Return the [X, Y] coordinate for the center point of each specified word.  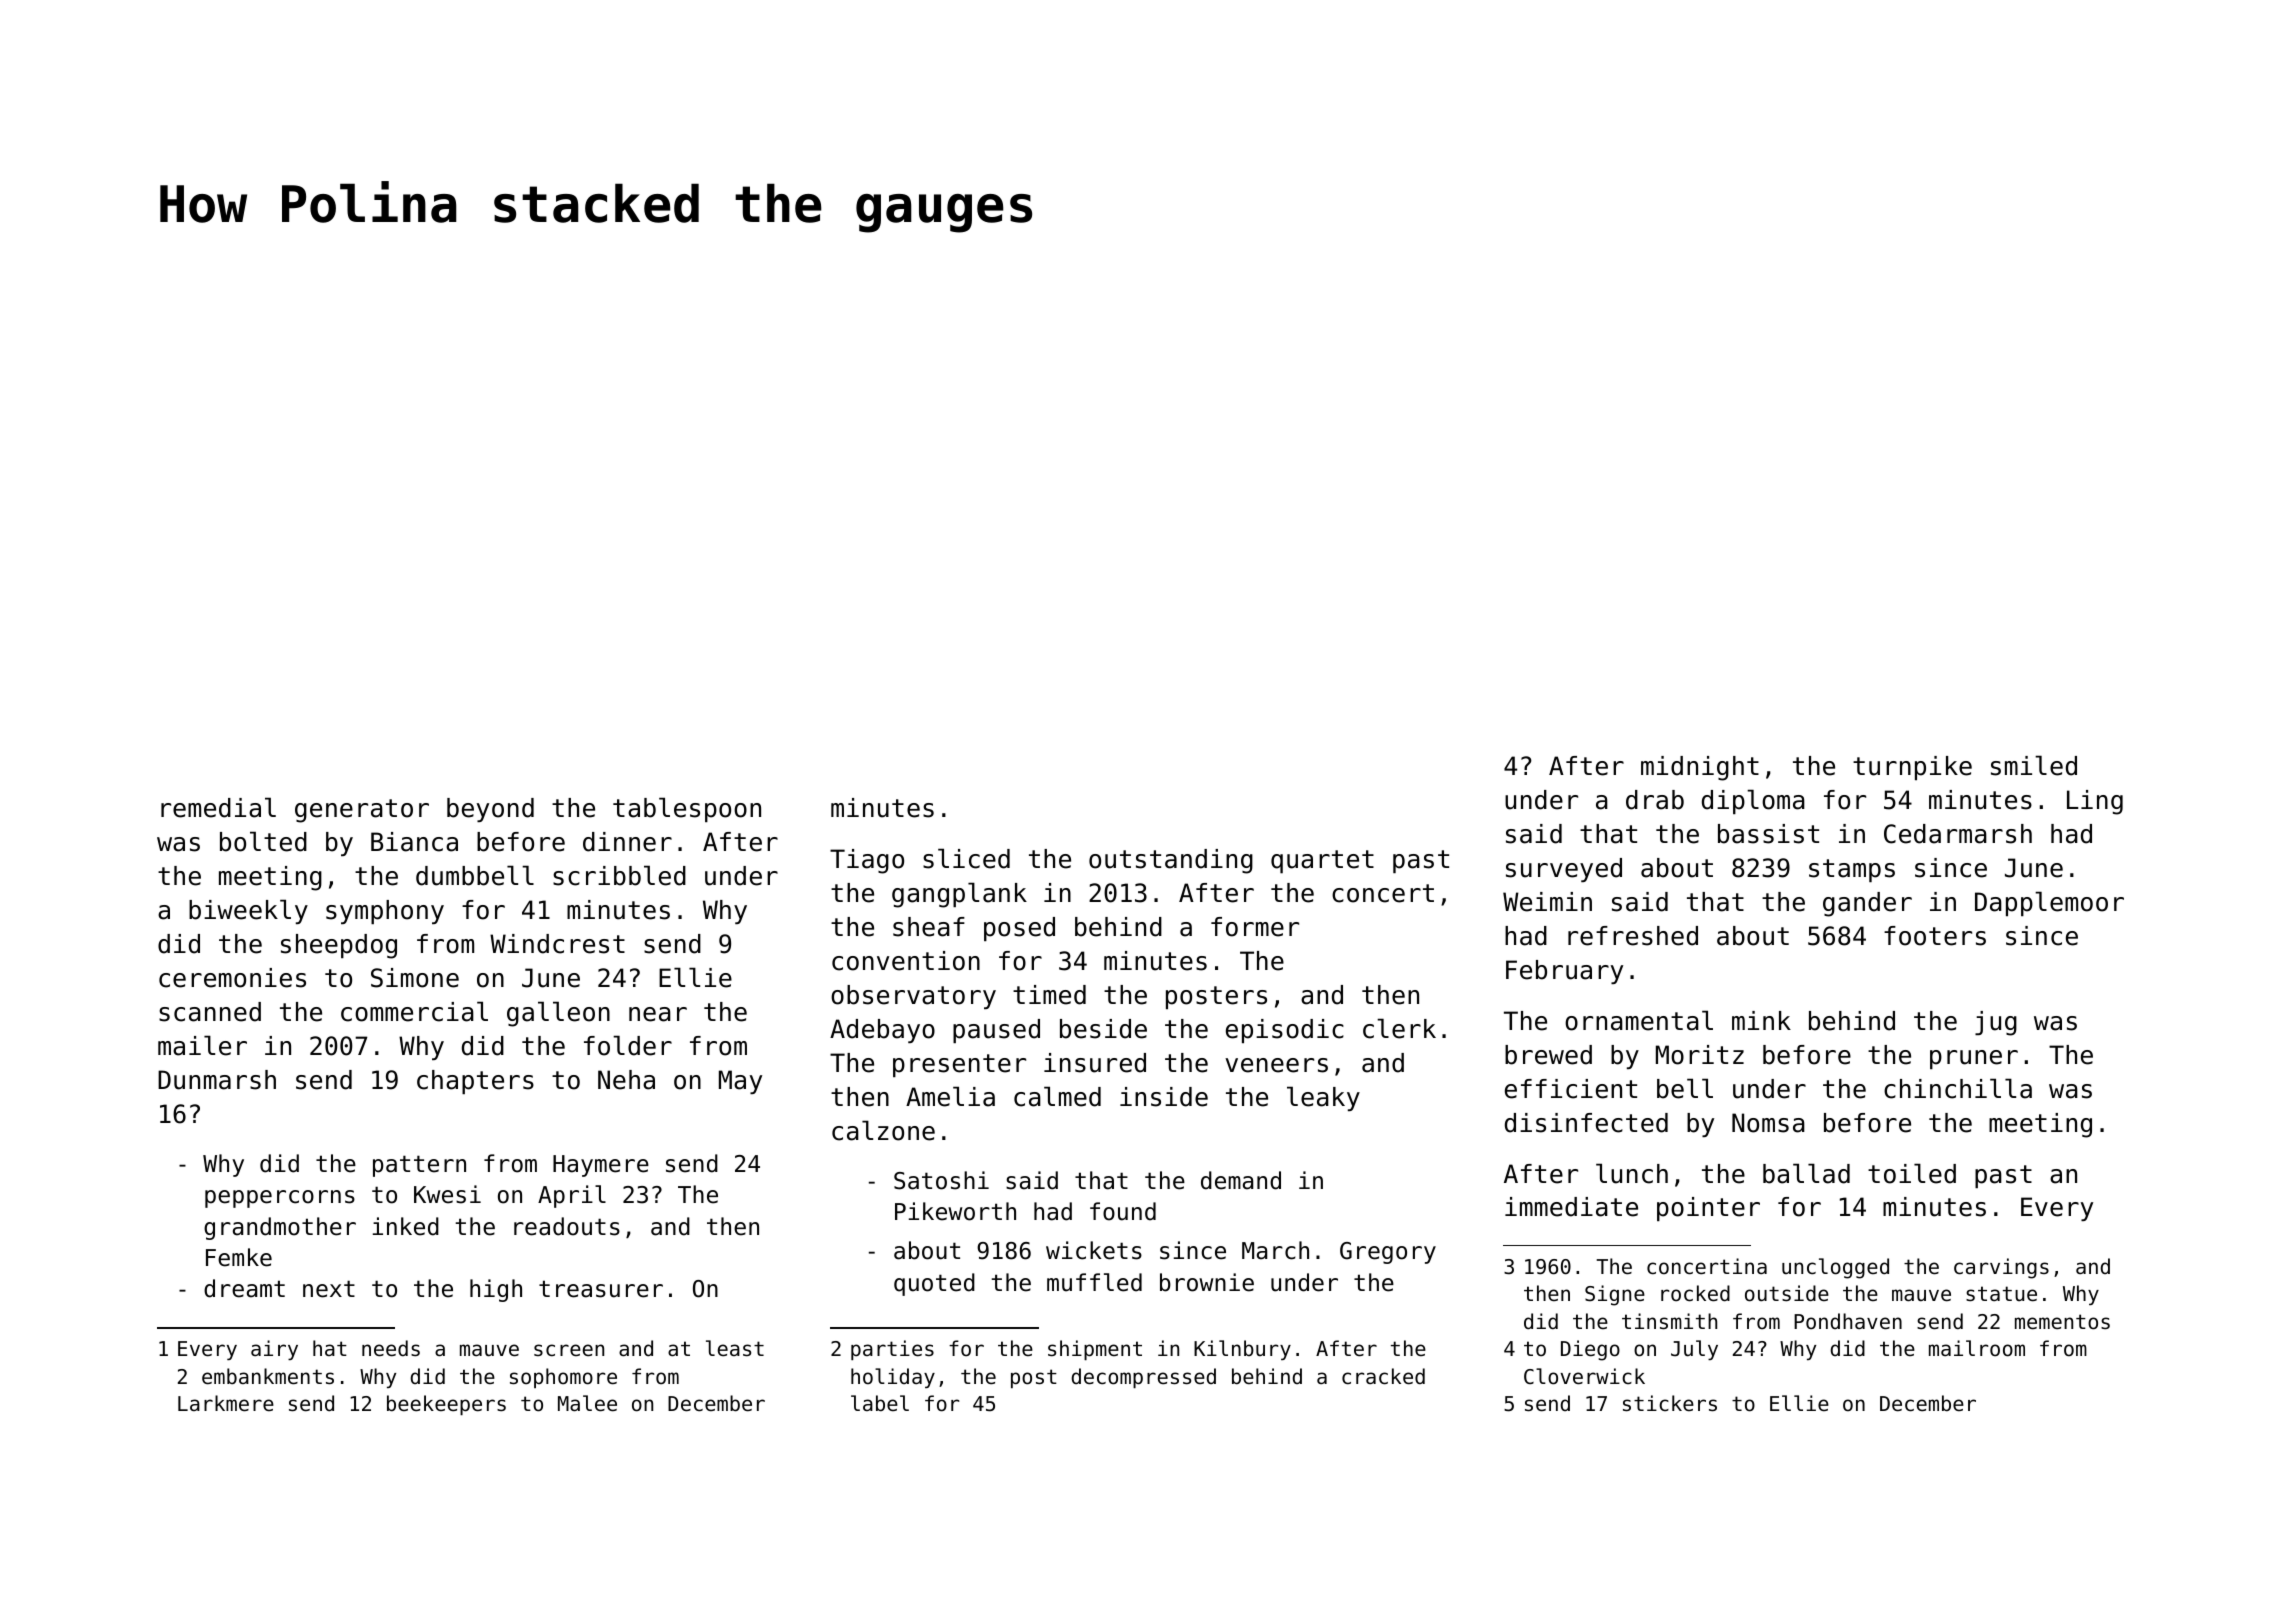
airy [274, 1350]
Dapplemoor [2049, 903]
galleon [558, 1014]
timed [1049, 995]
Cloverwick [1584, 1376]
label [880, 1403]
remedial [218, 807]
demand [1241, 1180]
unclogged [1835, 1268]
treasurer [601, 1289]
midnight [1700, 768]
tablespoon [687, 809]
